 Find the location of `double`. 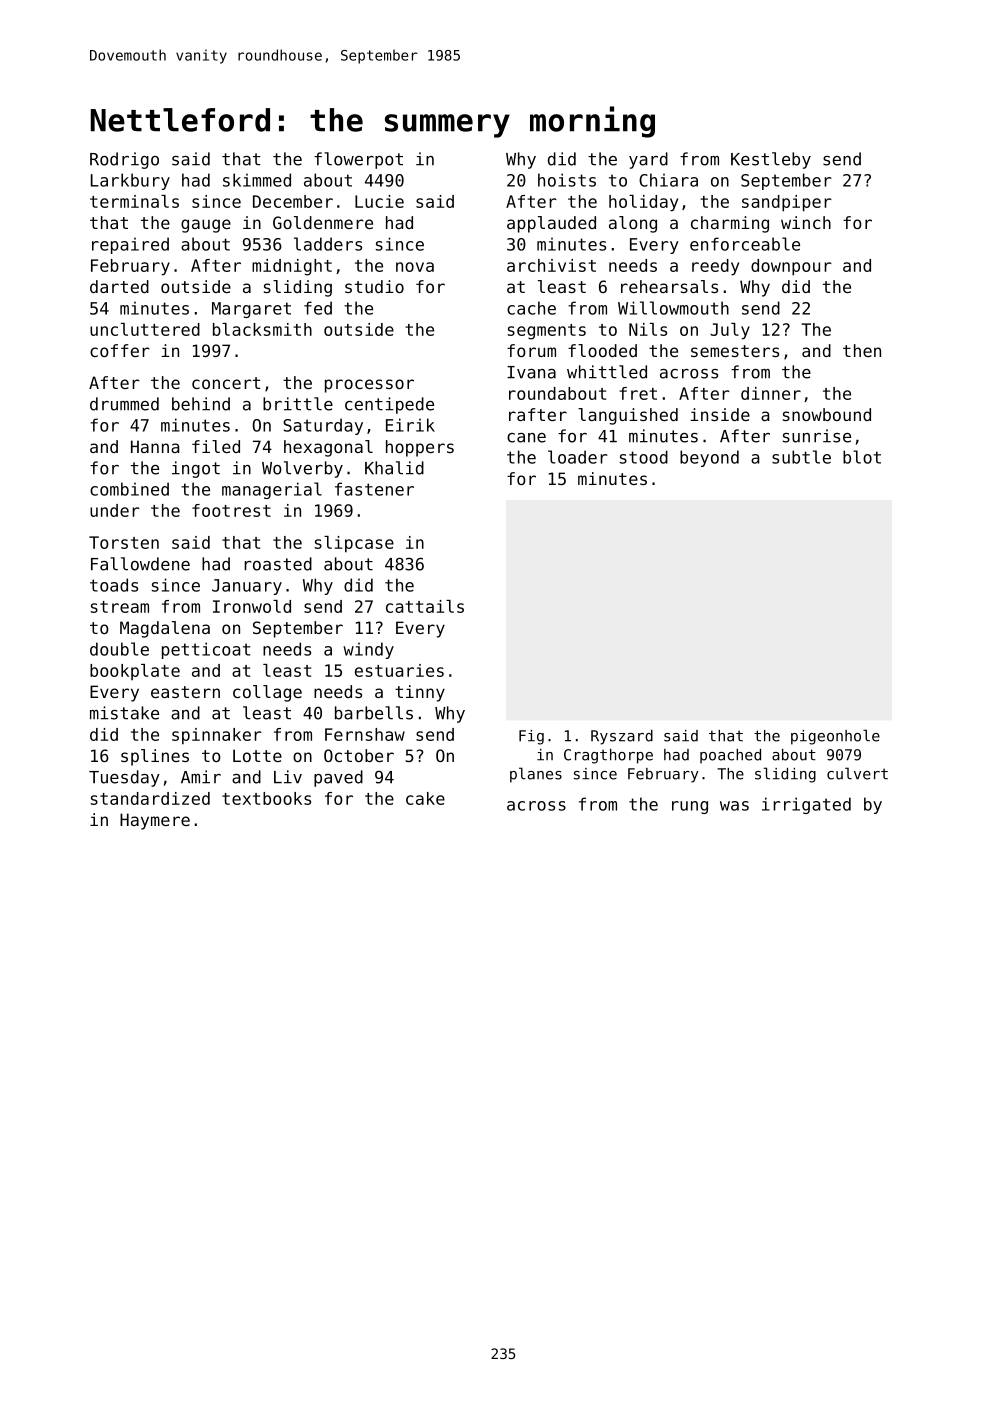

double is located at coordinates (119, 649).
